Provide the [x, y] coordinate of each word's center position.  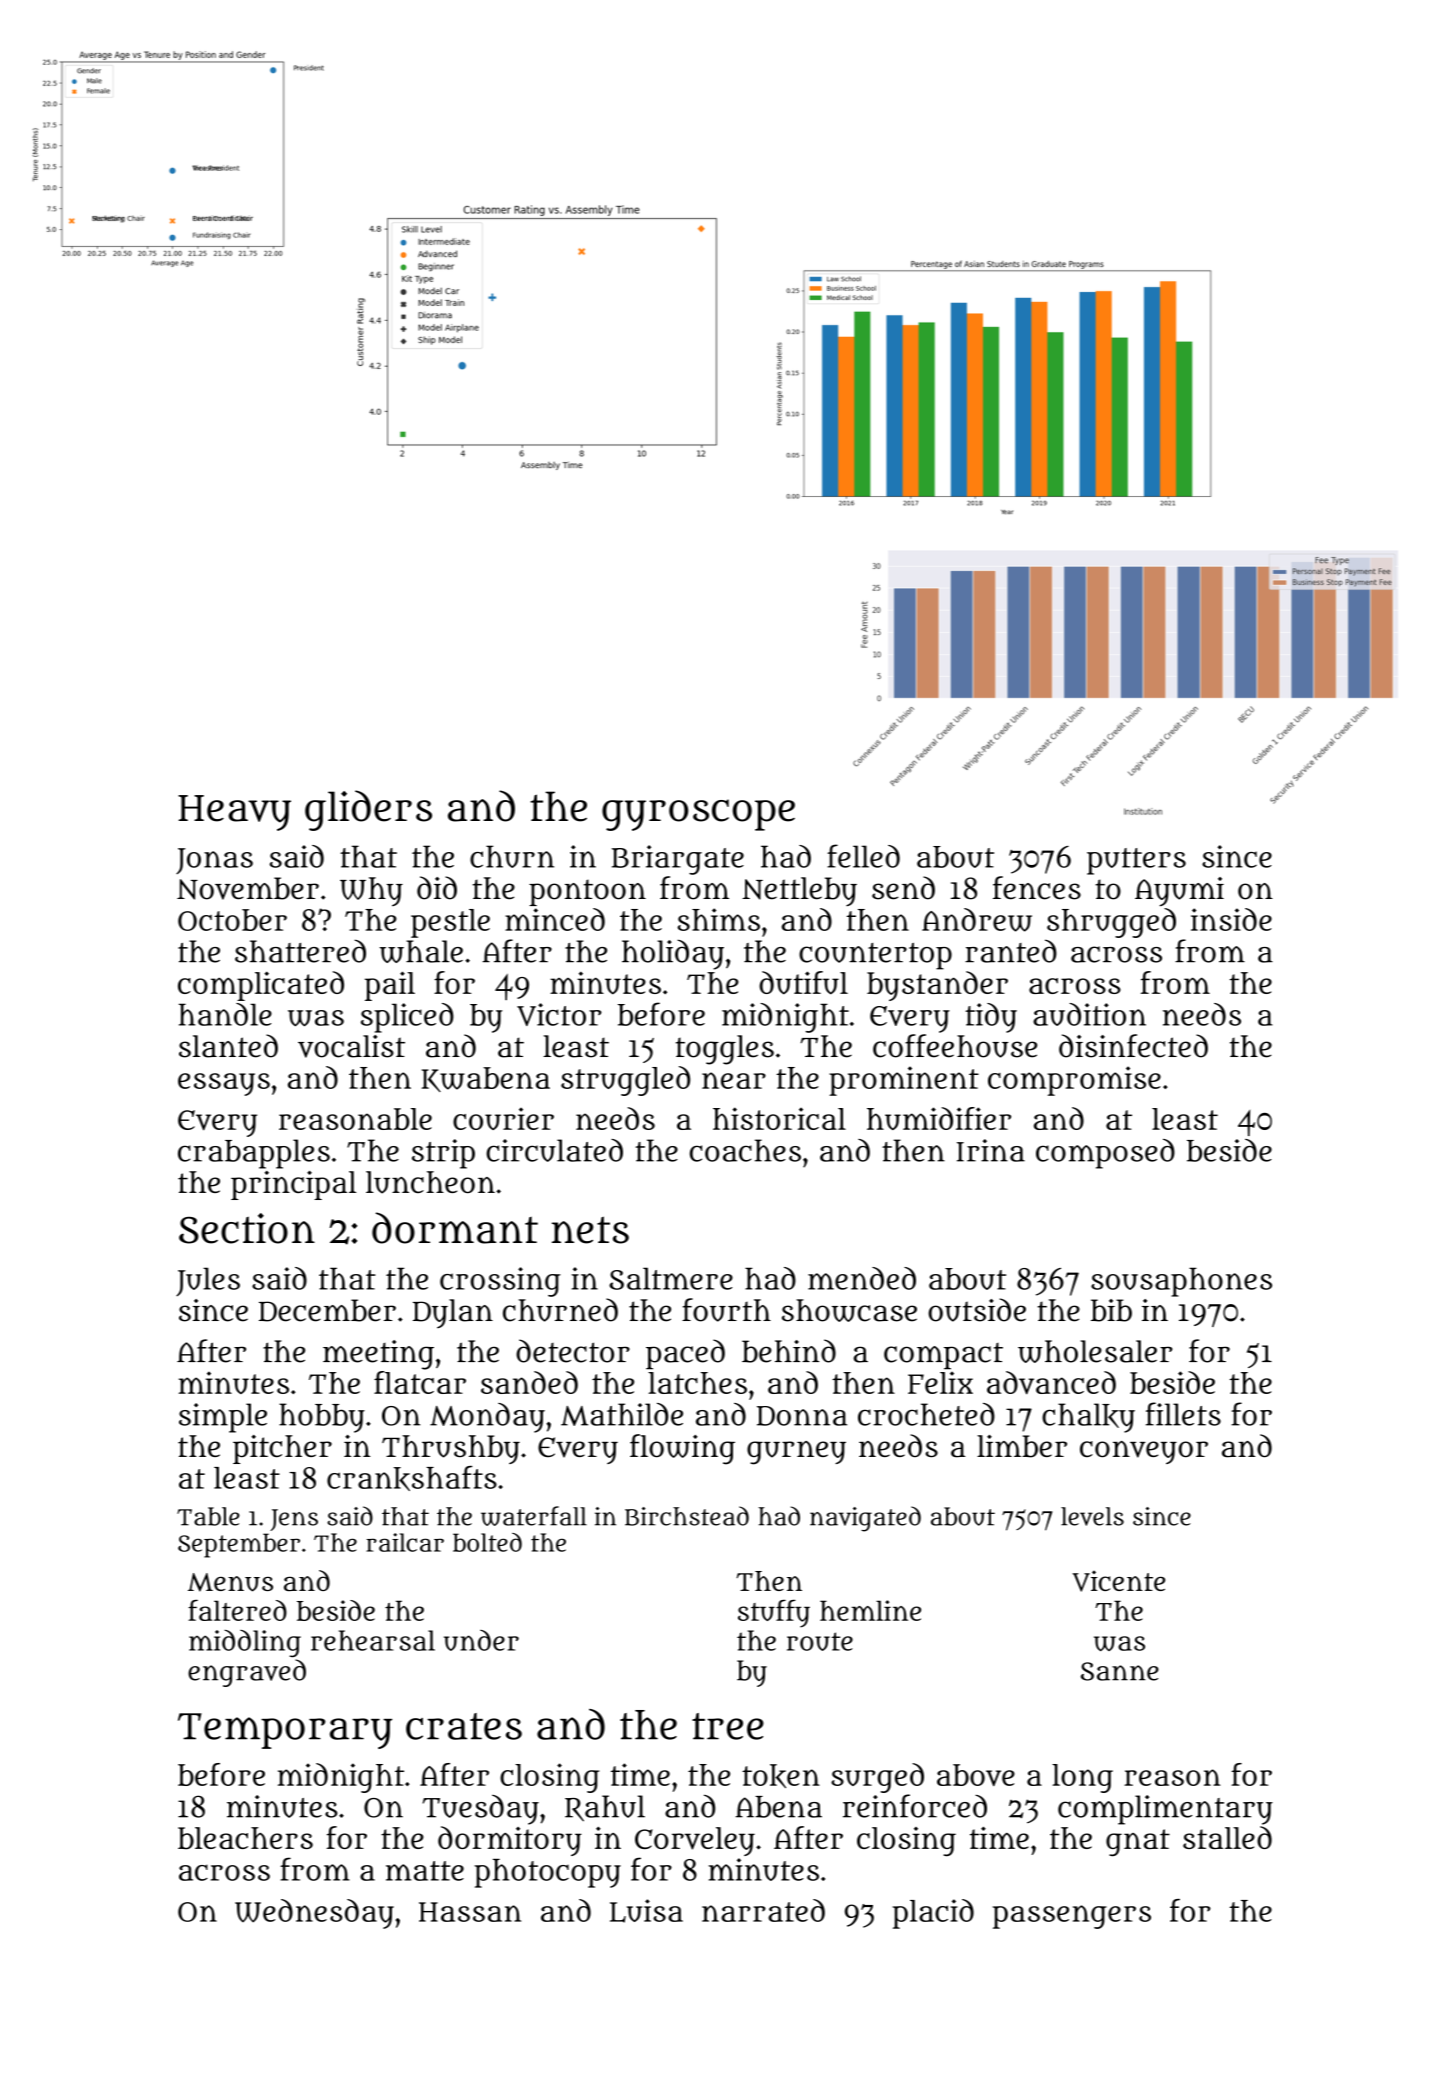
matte [425, 1871]
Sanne [1120, 1671]
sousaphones [1181, 1282]
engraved [247, 1673]
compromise [1074, 1081]
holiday [673, 954]
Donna [802, 1416]
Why [371, 892]
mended [862, 1278]
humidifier [939, 1118]
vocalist [351, 1046]
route [820, 1641]
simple [223, 1418]
